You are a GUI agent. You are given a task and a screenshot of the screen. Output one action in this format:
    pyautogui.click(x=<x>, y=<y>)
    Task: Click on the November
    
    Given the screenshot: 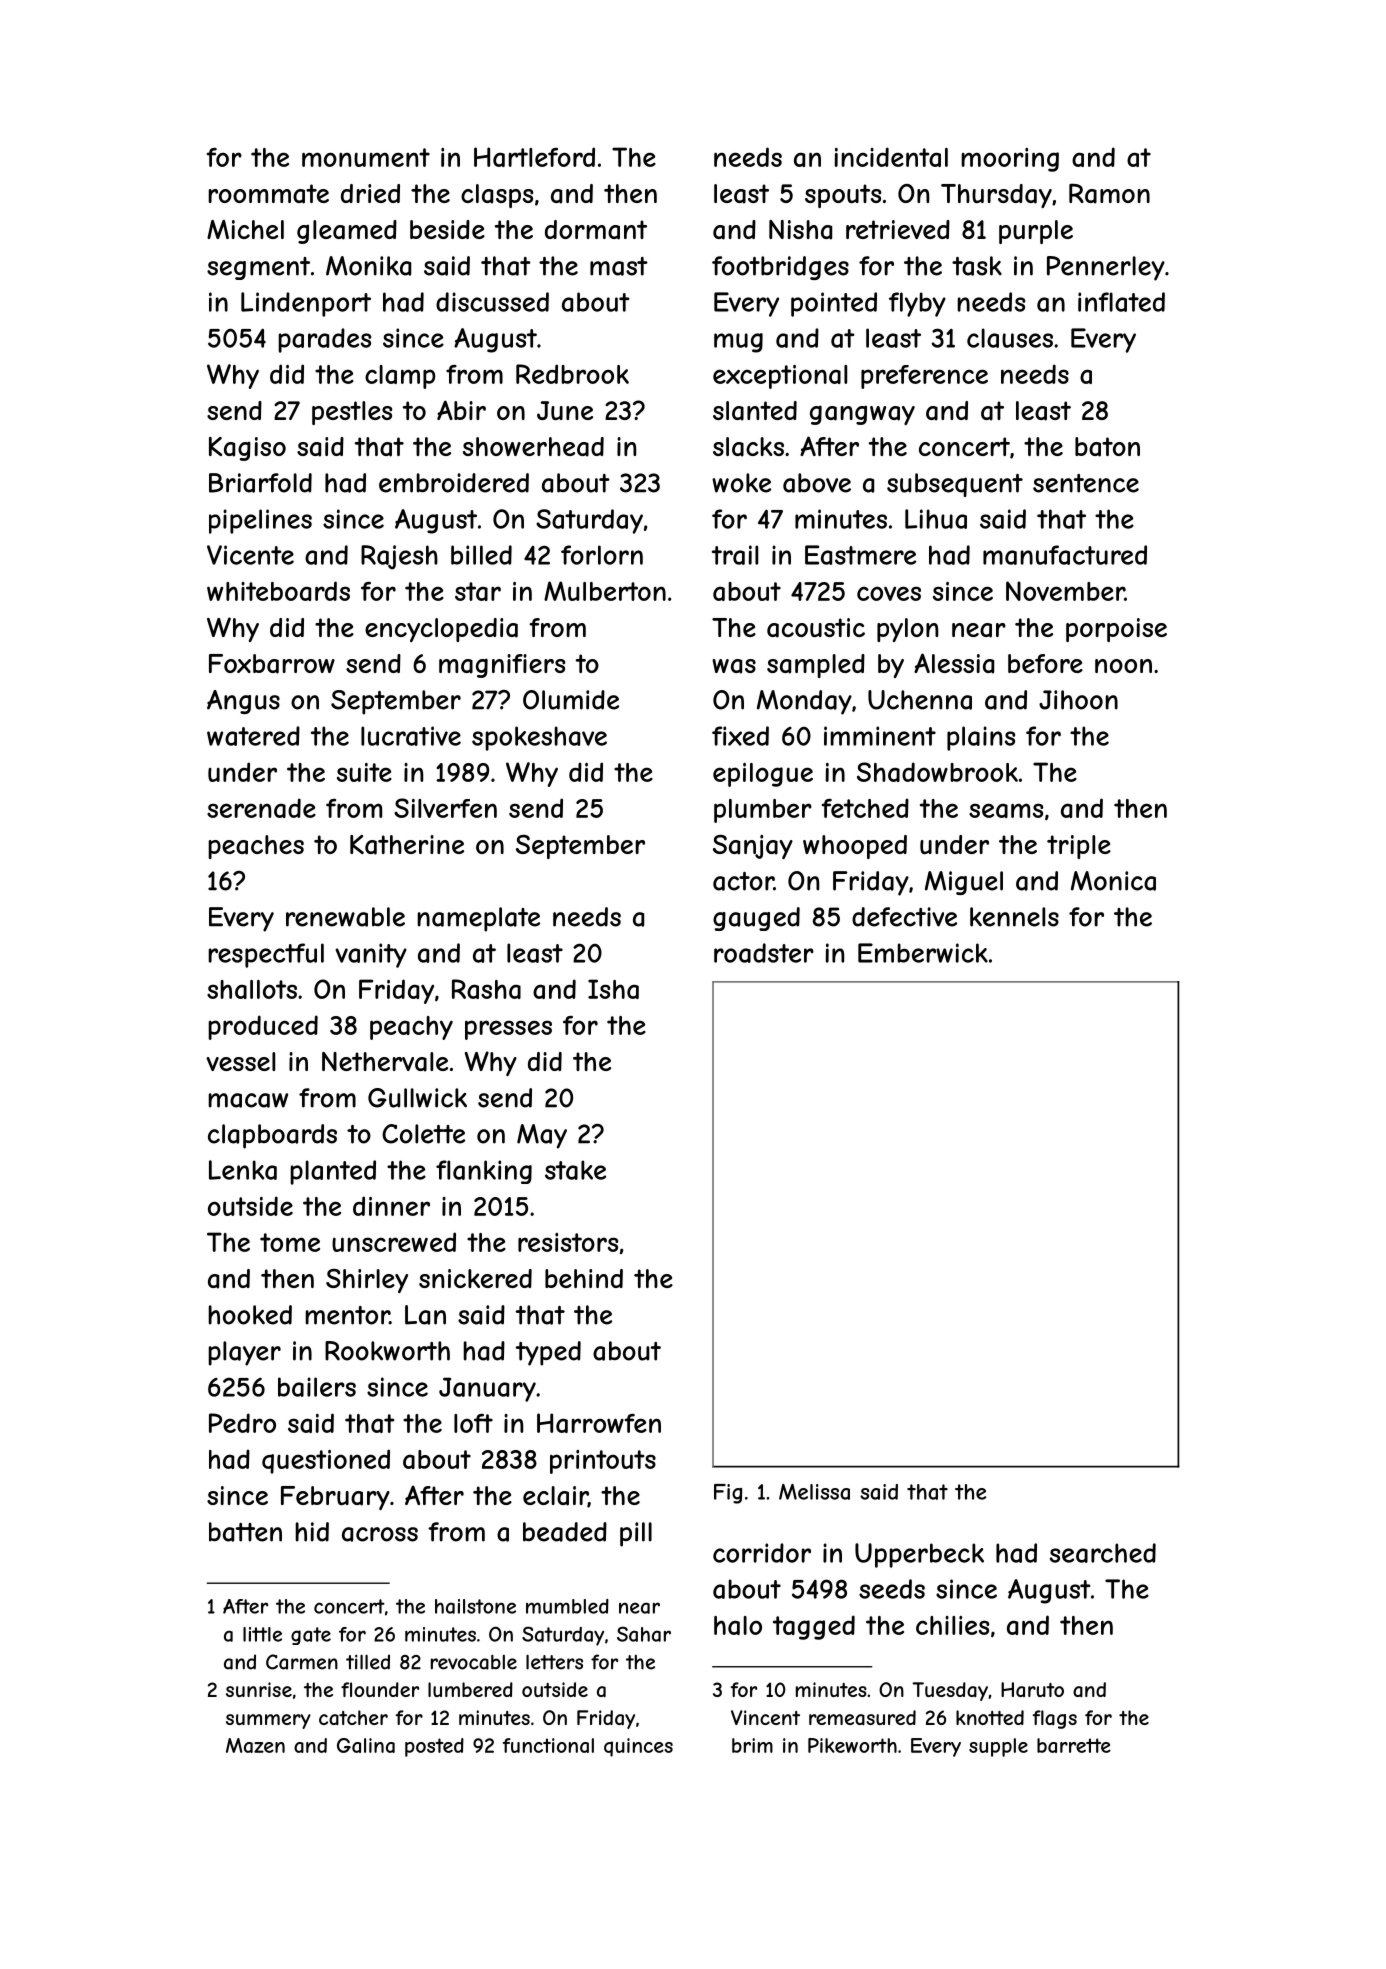 What is the action you would take?
    pyautogui.click(x=1065, y=591)
